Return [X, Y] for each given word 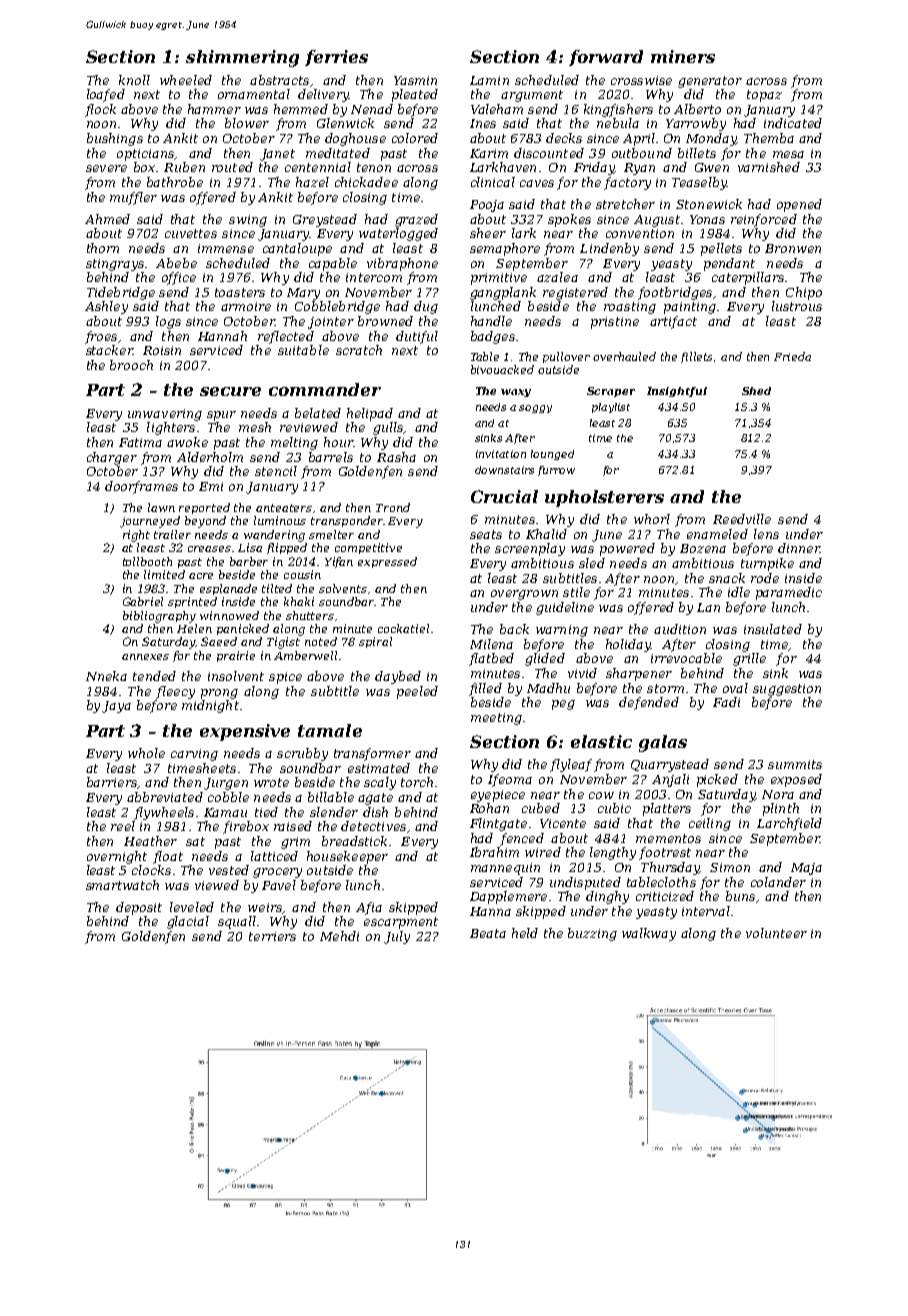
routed [232, 167]
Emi [211, 486]
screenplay [530, 549]
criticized [665, 896]
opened [799, 205]
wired [543, 852]
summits [795, 764]
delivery [323, 95]
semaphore [505, 249]
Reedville [742, 519]
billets [697, 153]
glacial [188, 922]
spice [285, 678]
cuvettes [191, 233]
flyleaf [571, 765]
